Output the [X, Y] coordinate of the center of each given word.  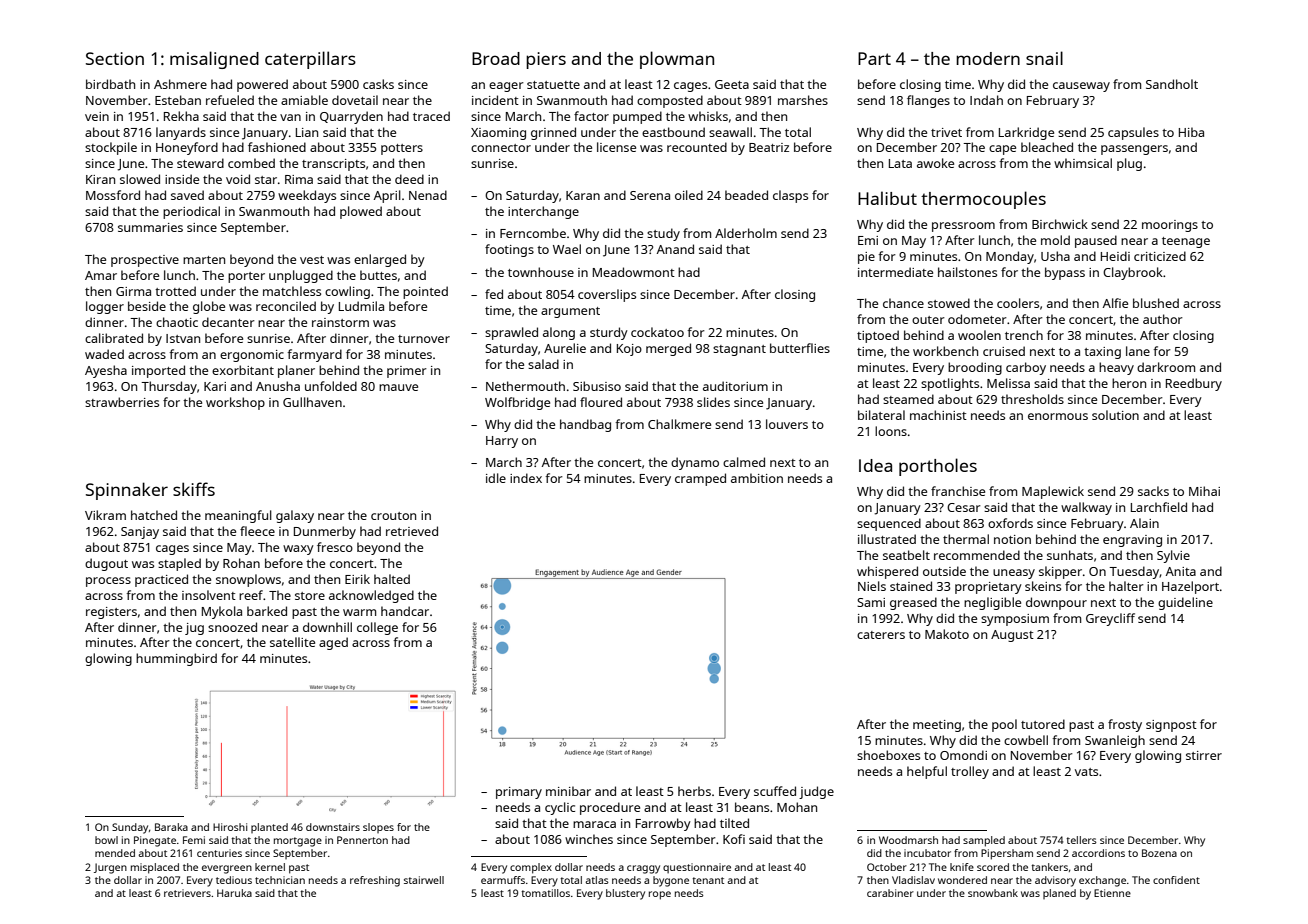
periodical [191, 212]
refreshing [375, 881]
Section [115, 58]
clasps [790, 196]
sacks [1153, 491]
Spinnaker [127, 491]
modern [988, 58]
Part [874, 58]
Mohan [797, 807]
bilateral [881, 415]
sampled [984, 841]
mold [1055, 240]
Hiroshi [230, 827]
